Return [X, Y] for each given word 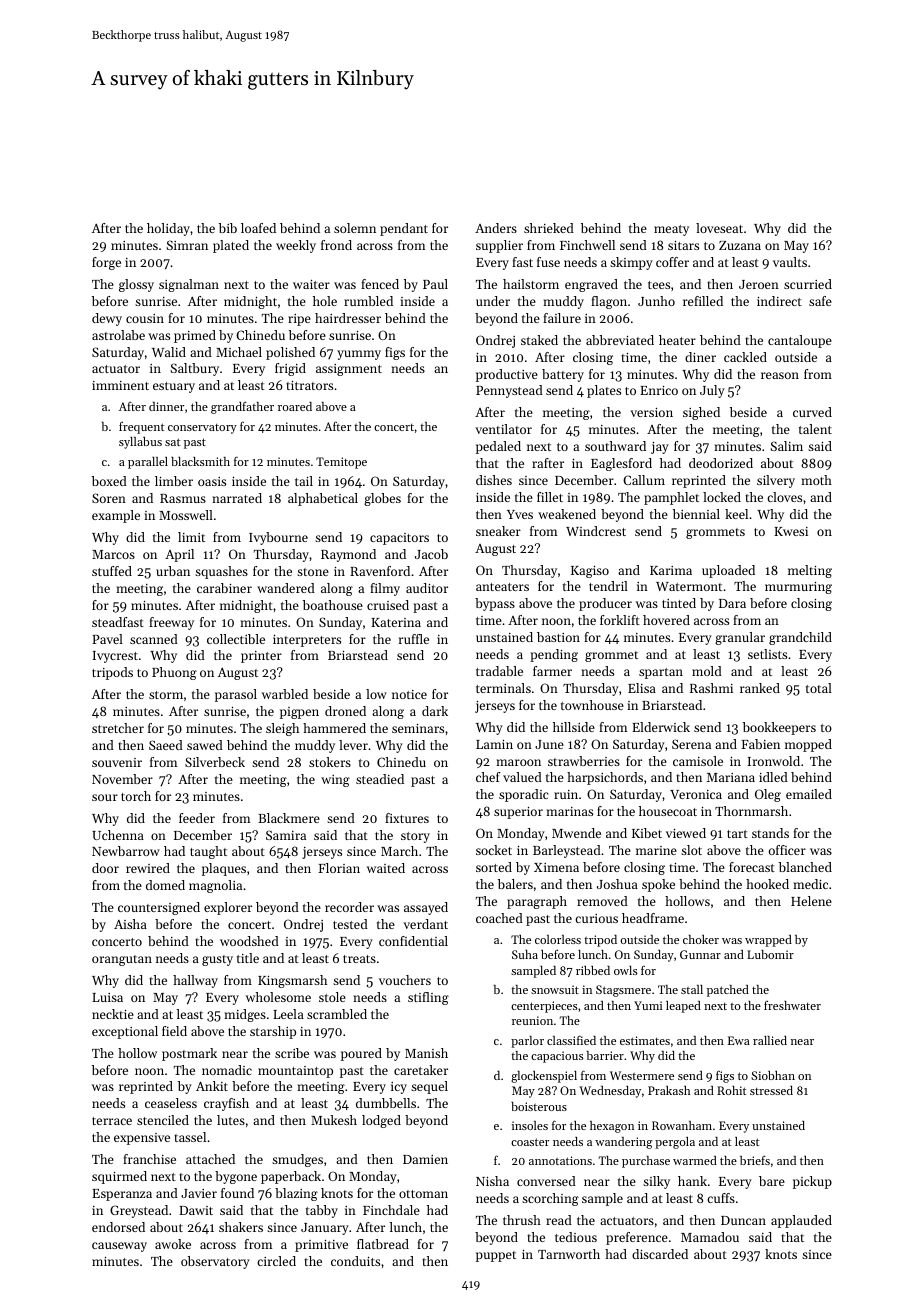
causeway [119, 1247]
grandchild [800, 638]
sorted [494, 867]
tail [304, 481]
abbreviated [620, 340]
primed [195, 336]
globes [382, 499]
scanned [154, 639]
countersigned [159, 908]
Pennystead [509, 391]
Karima [671, 570]
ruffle [414, 639]
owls [626, 970]
